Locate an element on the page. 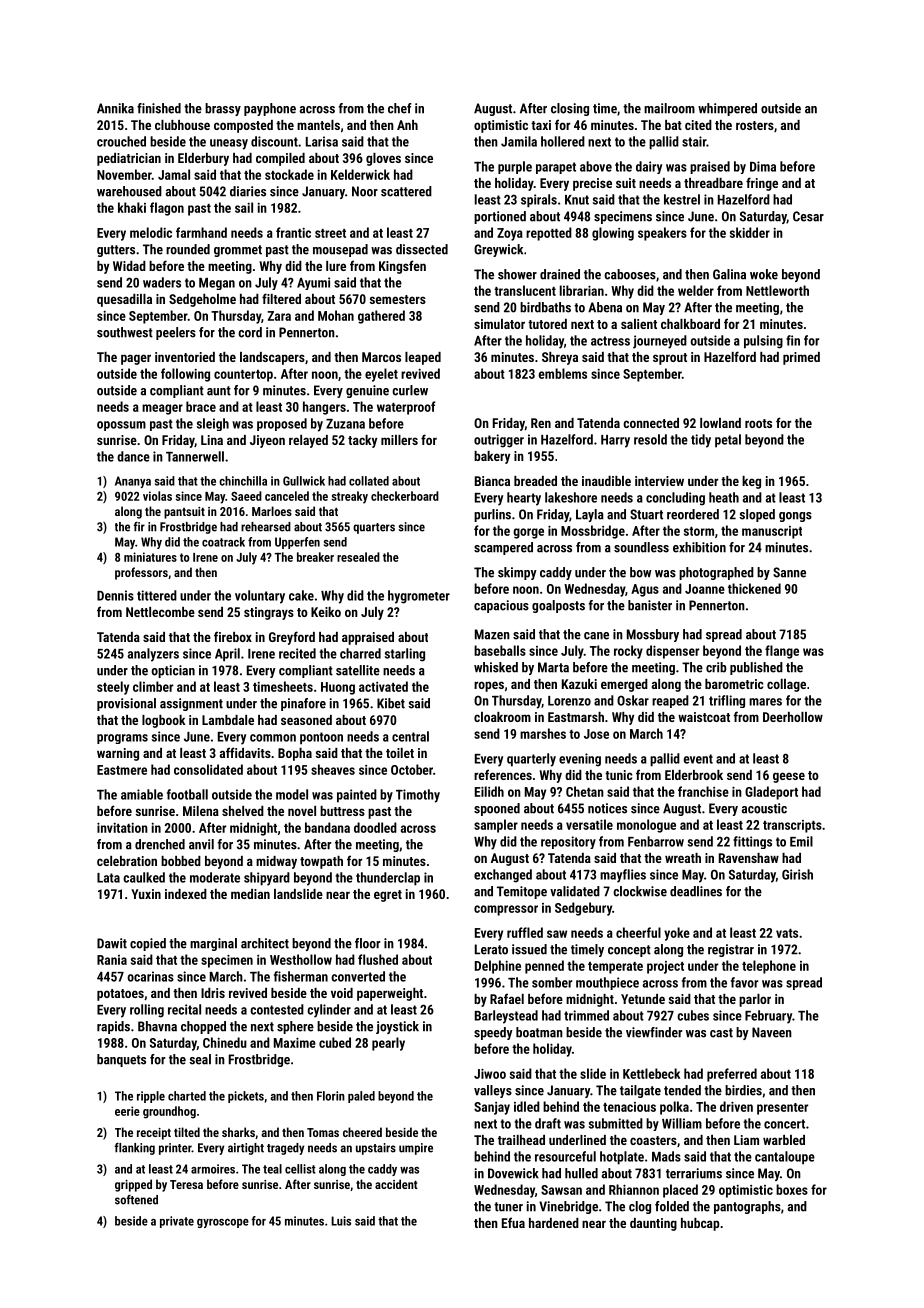 This document has width=924, height=1308. geese is located at coordinates (789, 777).
